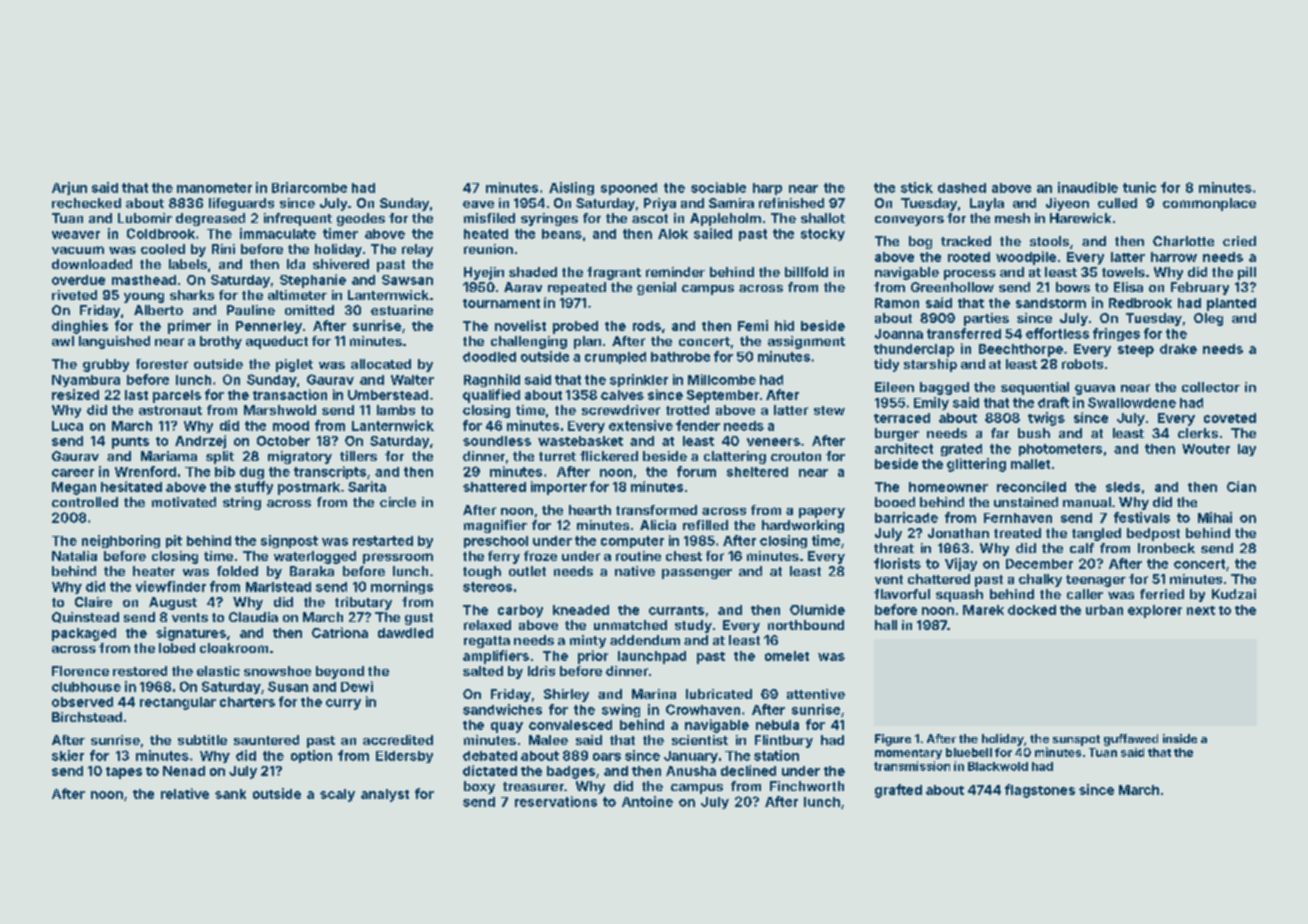  What do you see at coordinates (337, 795) in the document?
I see `scaly` at bounding box center [337, 795].
